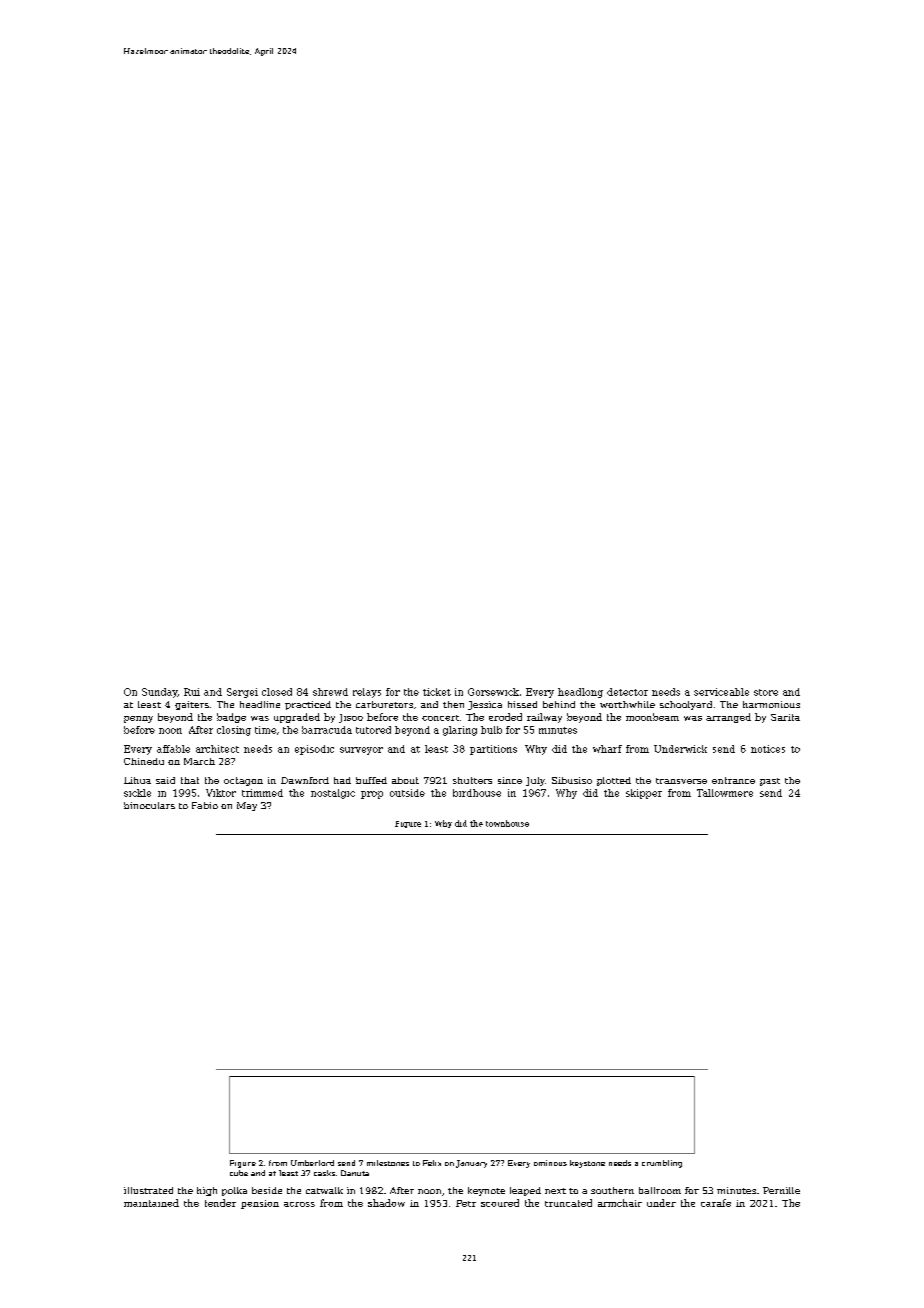  Describe the element at coordinates (544, 718) in the screenshot. I see `railway` at that location.
